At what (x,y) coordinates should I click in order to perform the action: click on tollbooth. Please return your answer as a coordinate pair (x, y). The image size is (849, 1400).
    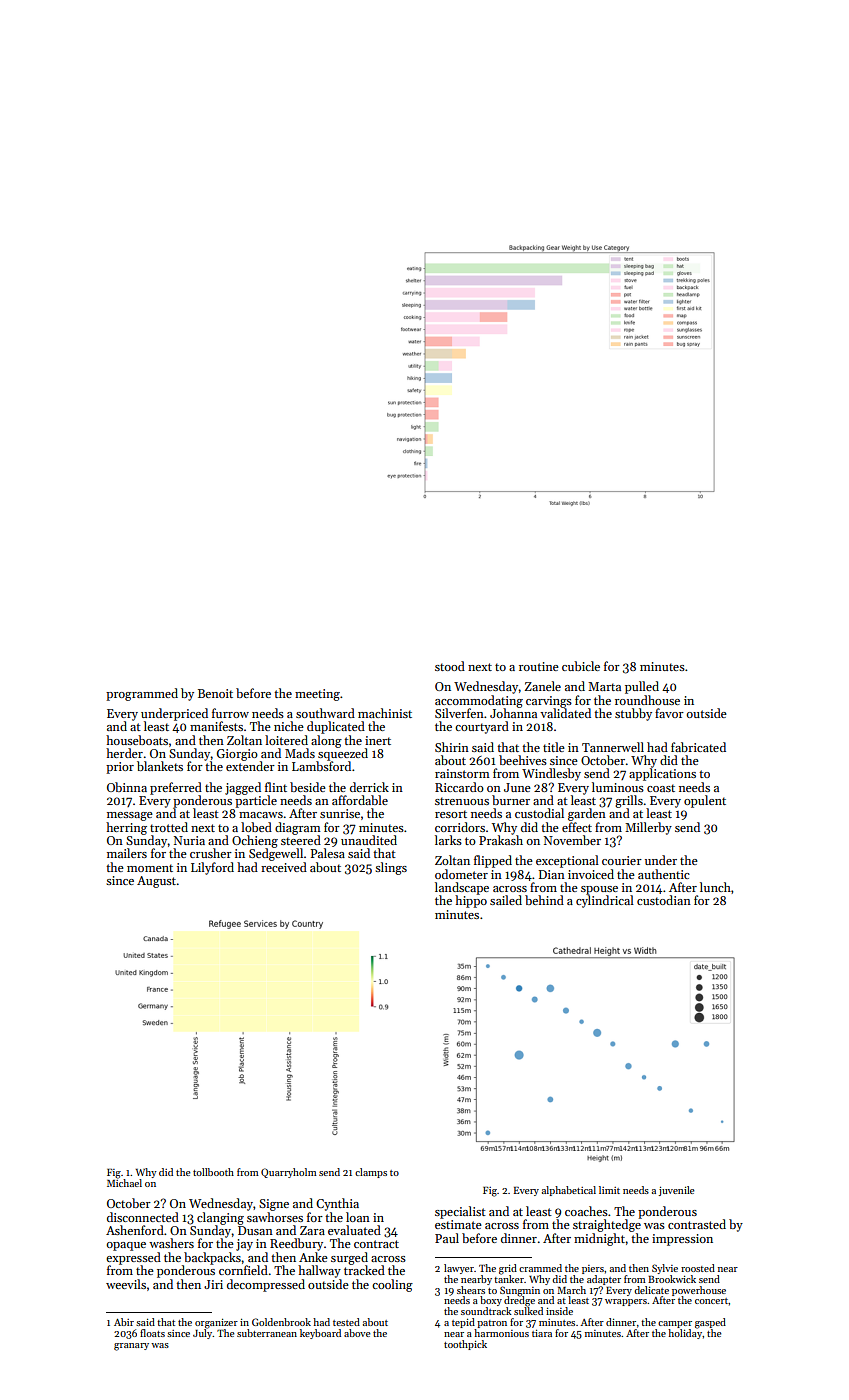
    Looking at the image, I should click on (213, 1172).
